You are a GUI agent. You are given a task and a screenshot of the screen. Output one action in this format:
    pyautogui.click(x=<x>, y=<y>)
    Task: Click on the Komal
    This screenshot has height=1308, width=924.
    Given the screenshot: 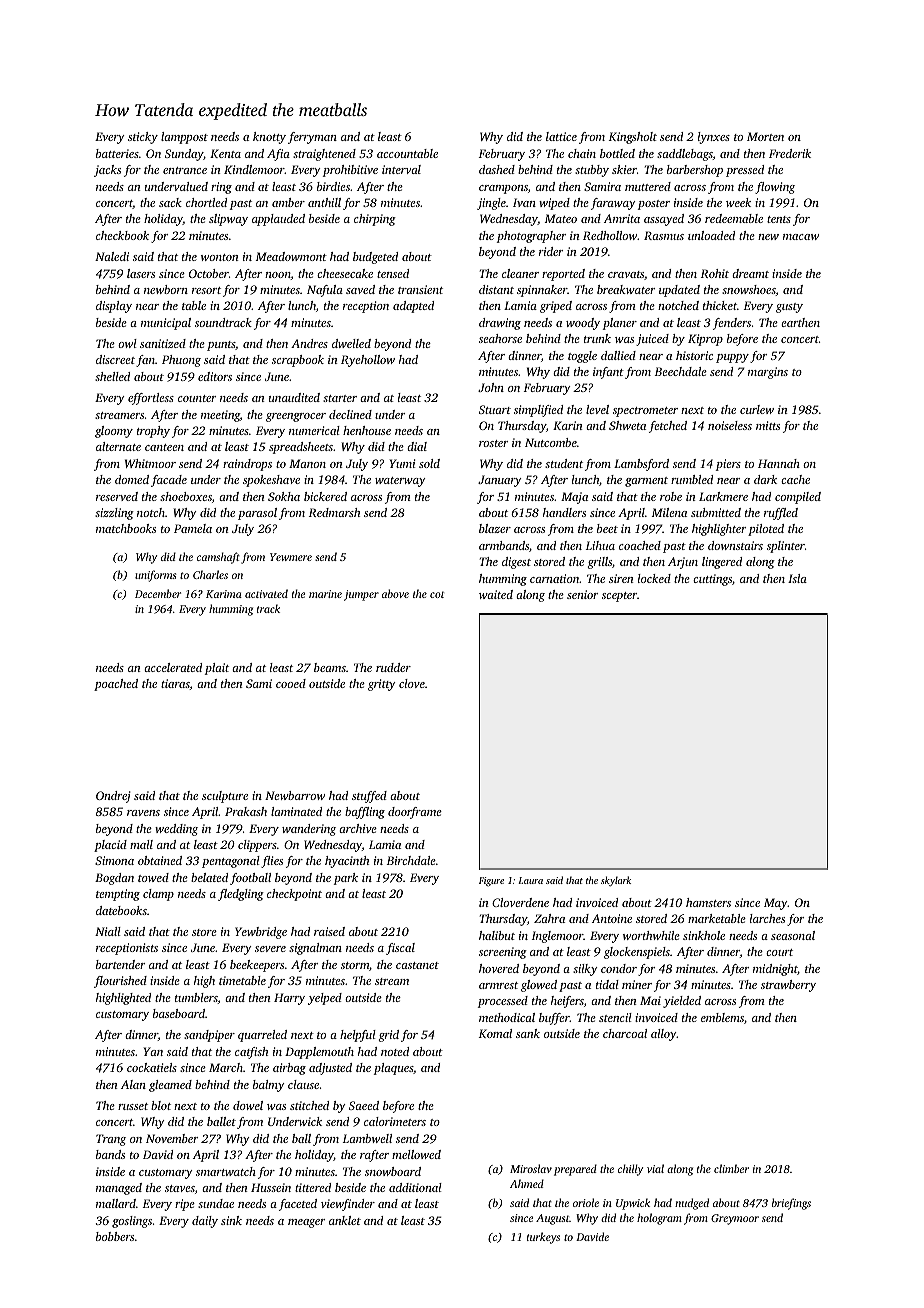 What is the action you would take?
    pyautogui.click(x=495, y=1033)
